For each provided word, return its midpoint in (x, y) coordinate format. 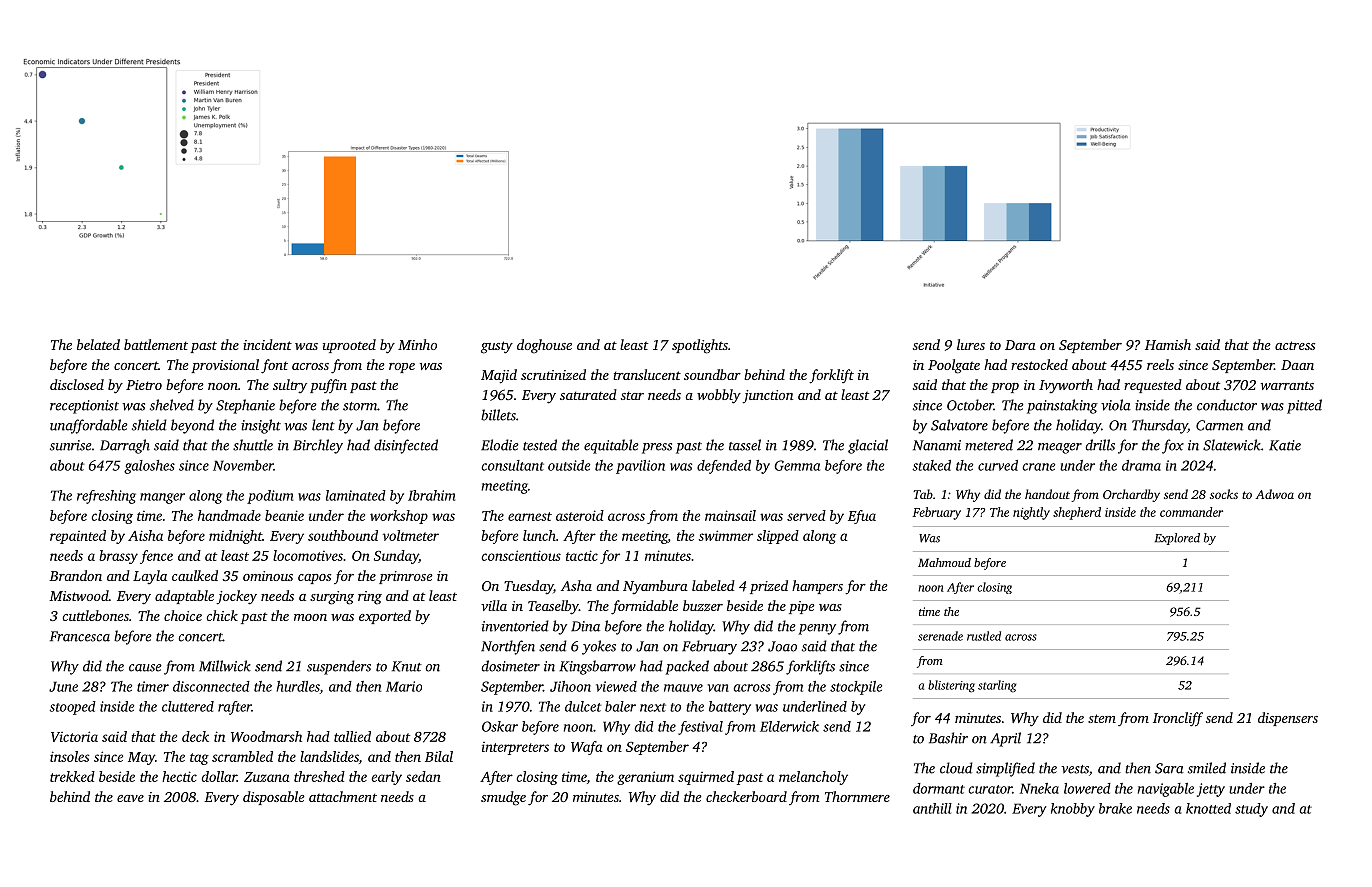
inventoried (515, 626)
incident (267, 344)
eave (130, 798)
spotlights (700, 346)
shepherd (1077, 513)
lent (323, 425)
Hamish (1168, 344)
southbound (343, 535)
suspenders (339, 667)
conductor (1227, 405)
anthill (932, 808)
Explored (1177, 539)
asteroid (580, 515)
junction (767, 397)
